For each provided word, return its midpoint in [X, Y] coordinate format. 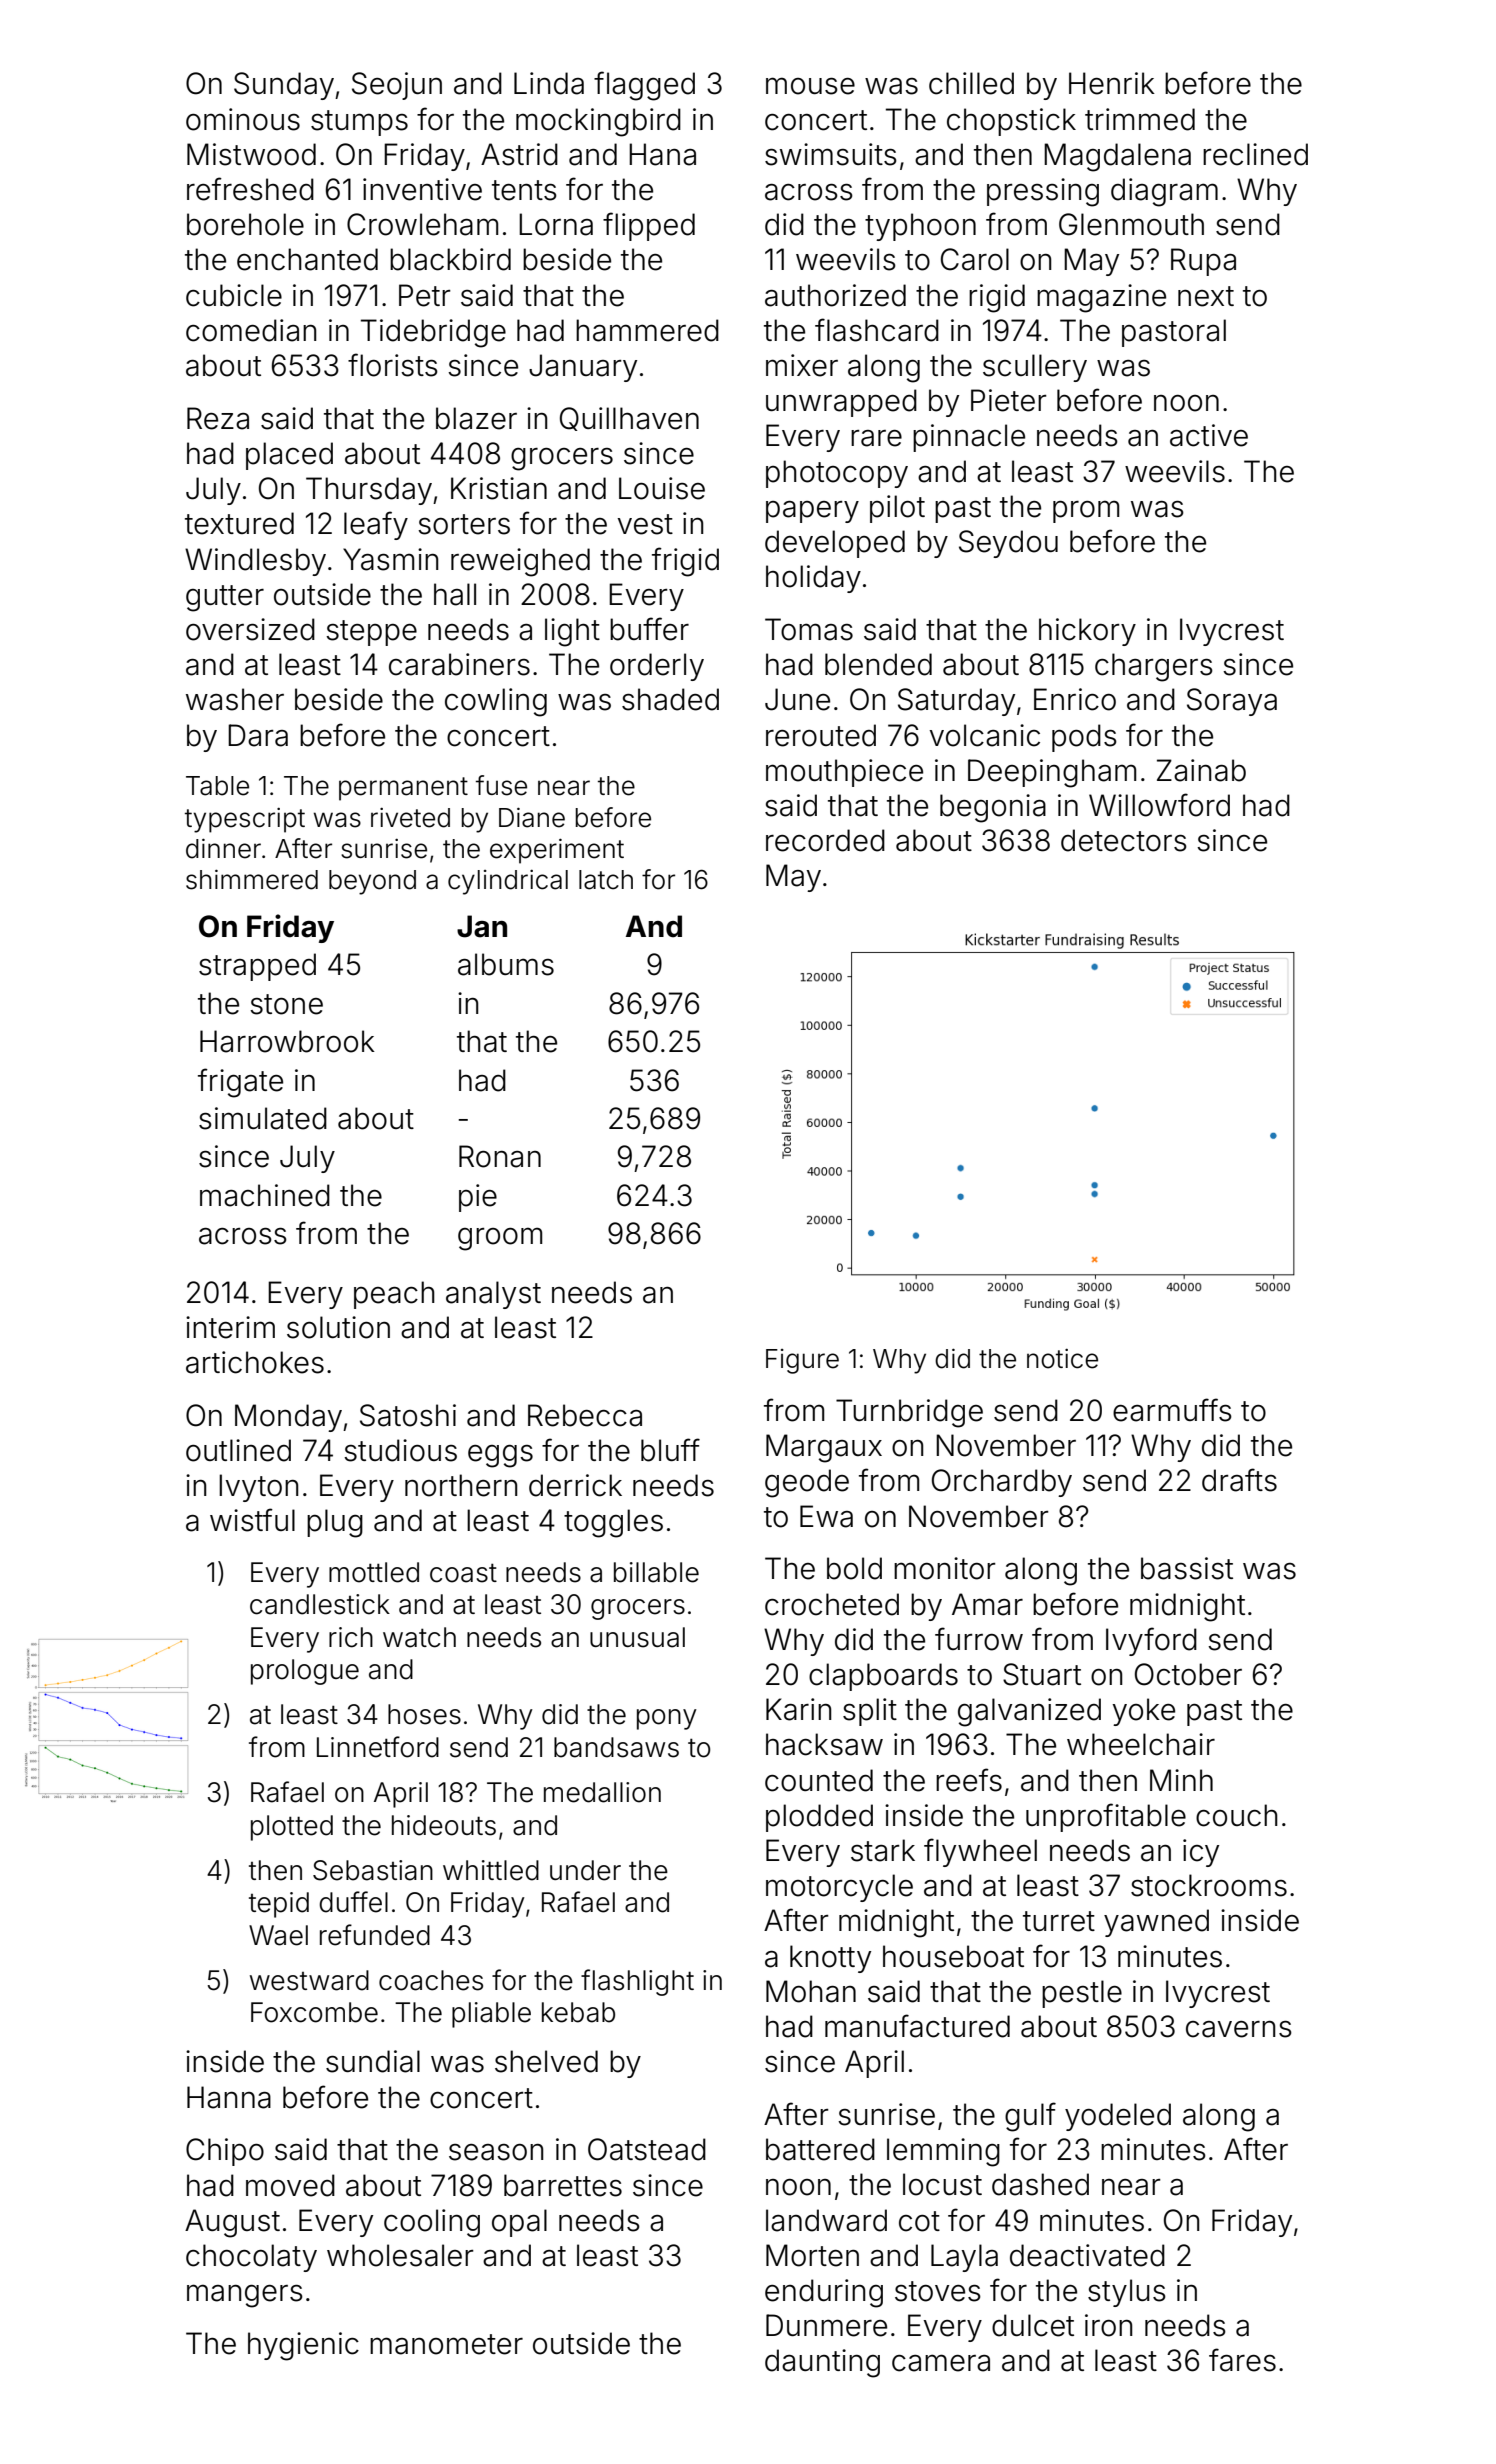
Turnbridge [909, 1413]
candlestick [320, 1604]
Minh [1181, 1780]
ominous [243, 119]
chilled [971, 83]
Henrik [1112, 83]
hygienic [303, 2346]
